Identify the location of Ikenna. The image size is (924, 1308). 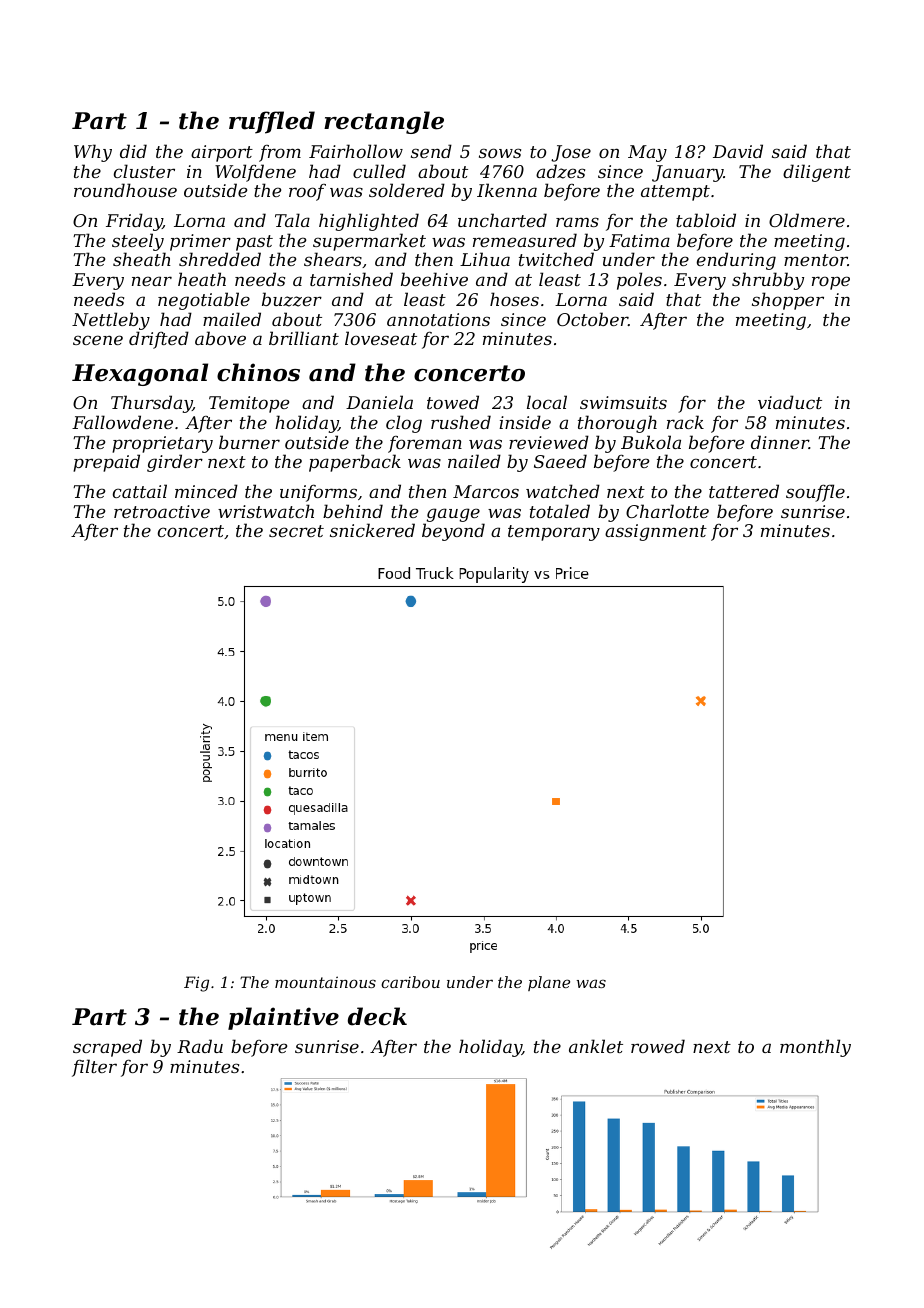
(507, 190).
